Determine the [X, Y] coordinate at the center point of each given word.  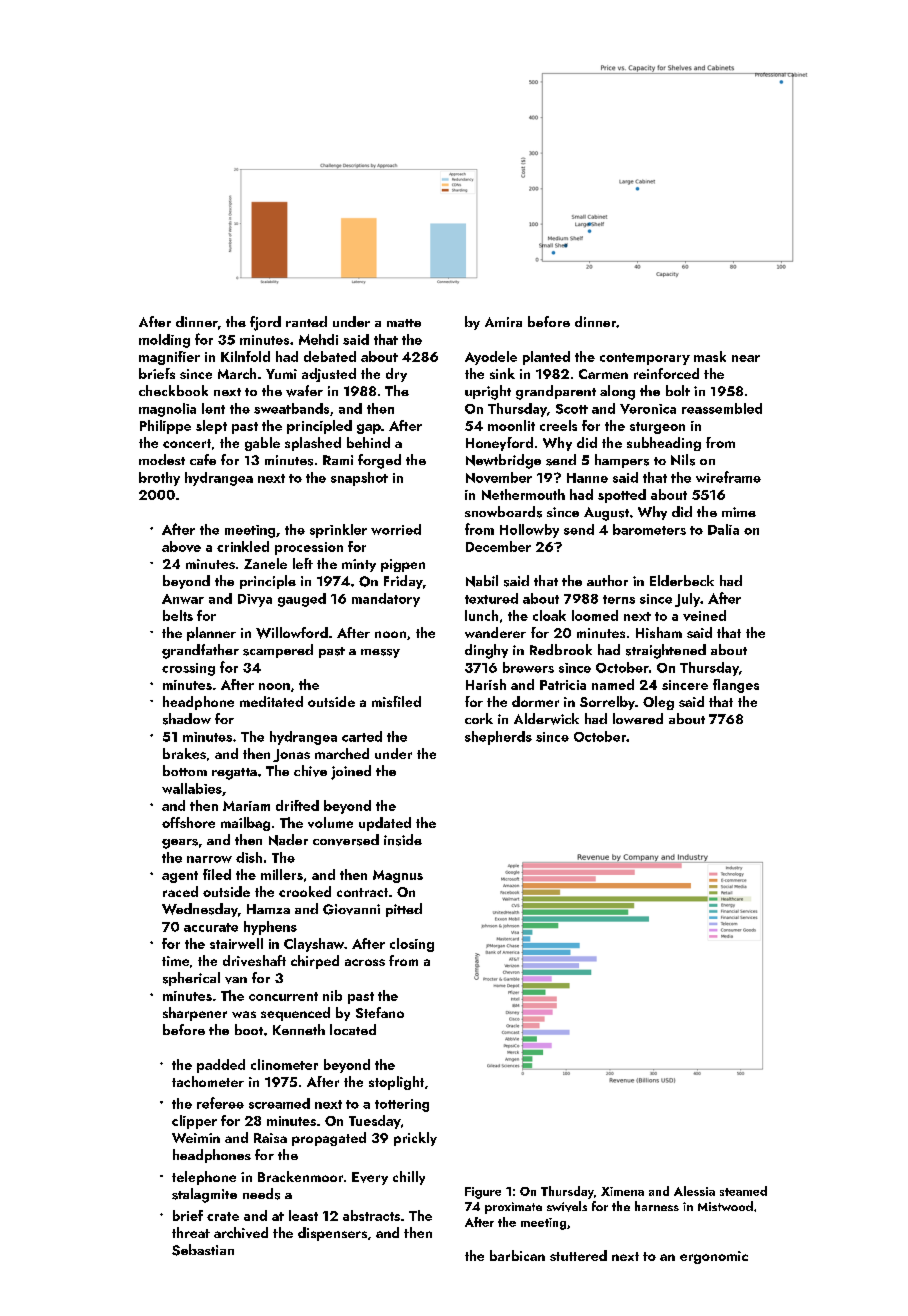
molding [164, 341]
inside [403, 840]
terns [619, 599]
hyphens [270, 928]
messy [380, 653]
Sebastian [203, 1250]
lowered [638, 718]
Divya [255, 600]
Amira [503, 322]
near [746, 358]
